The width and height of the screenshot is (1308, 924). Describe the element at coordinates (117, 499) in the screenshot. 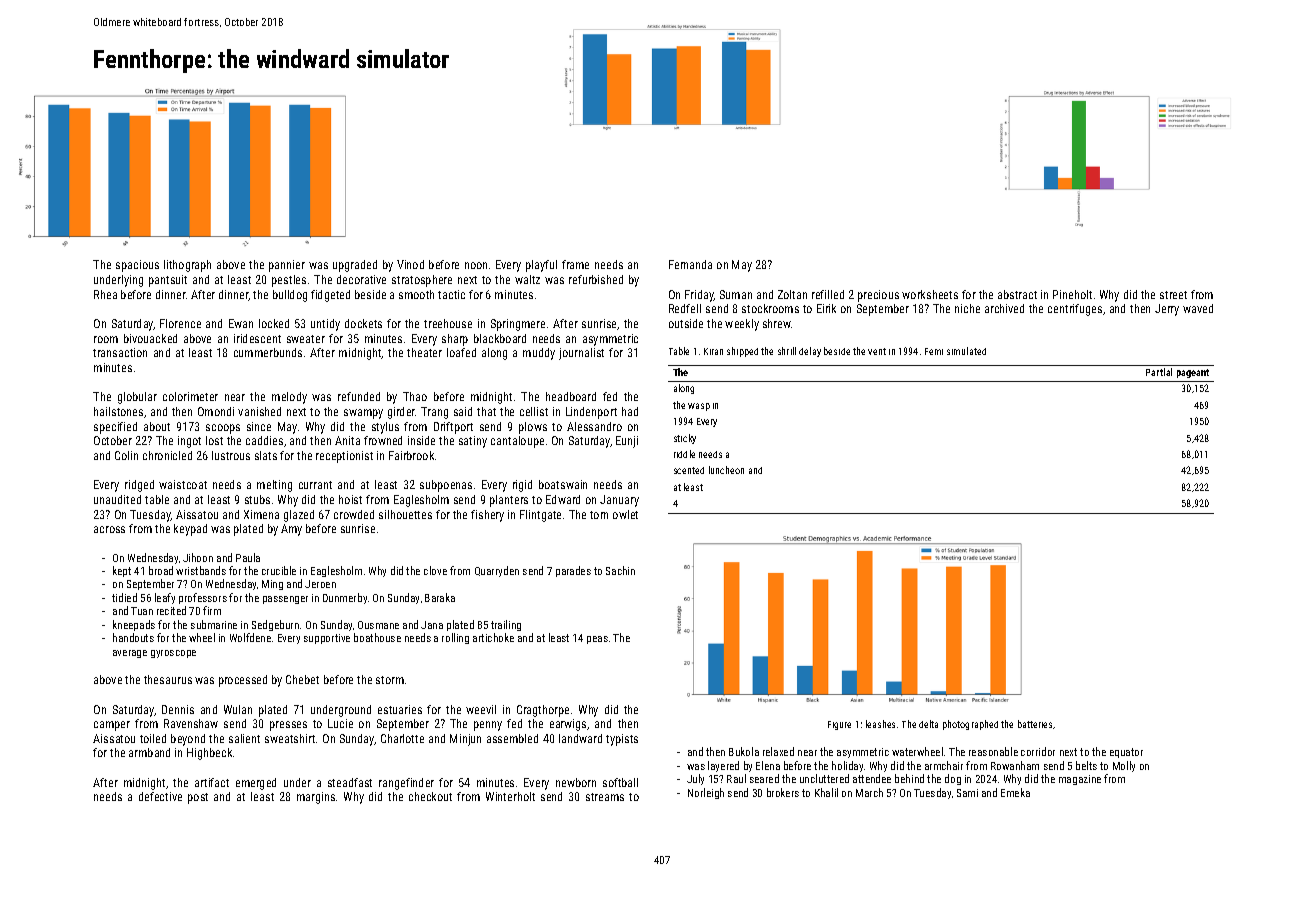

I see `unaudited` at that location.
